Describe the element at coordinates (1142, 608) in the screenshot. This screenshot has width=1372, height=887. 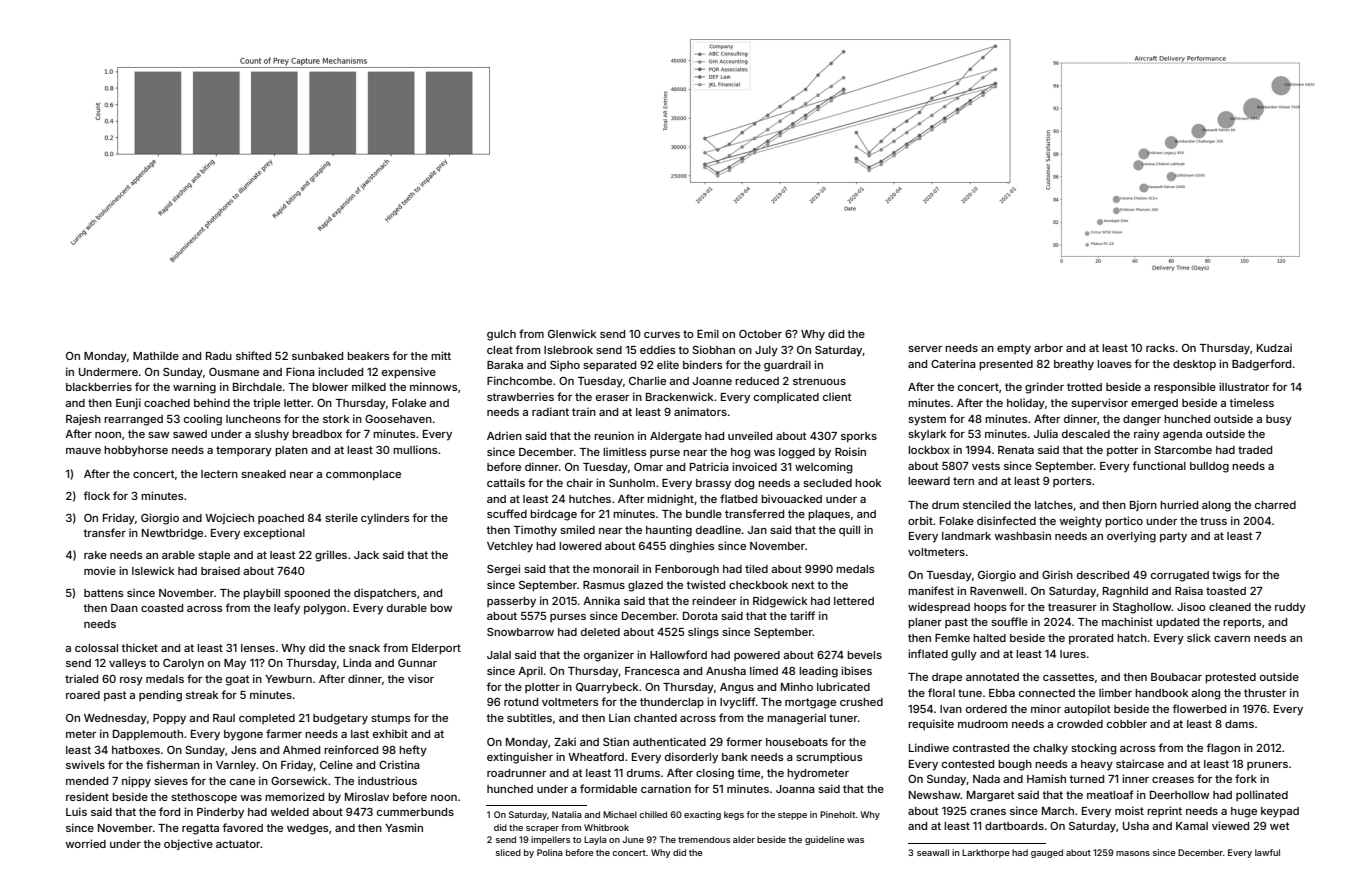
I see `Staghollow` at that location.
